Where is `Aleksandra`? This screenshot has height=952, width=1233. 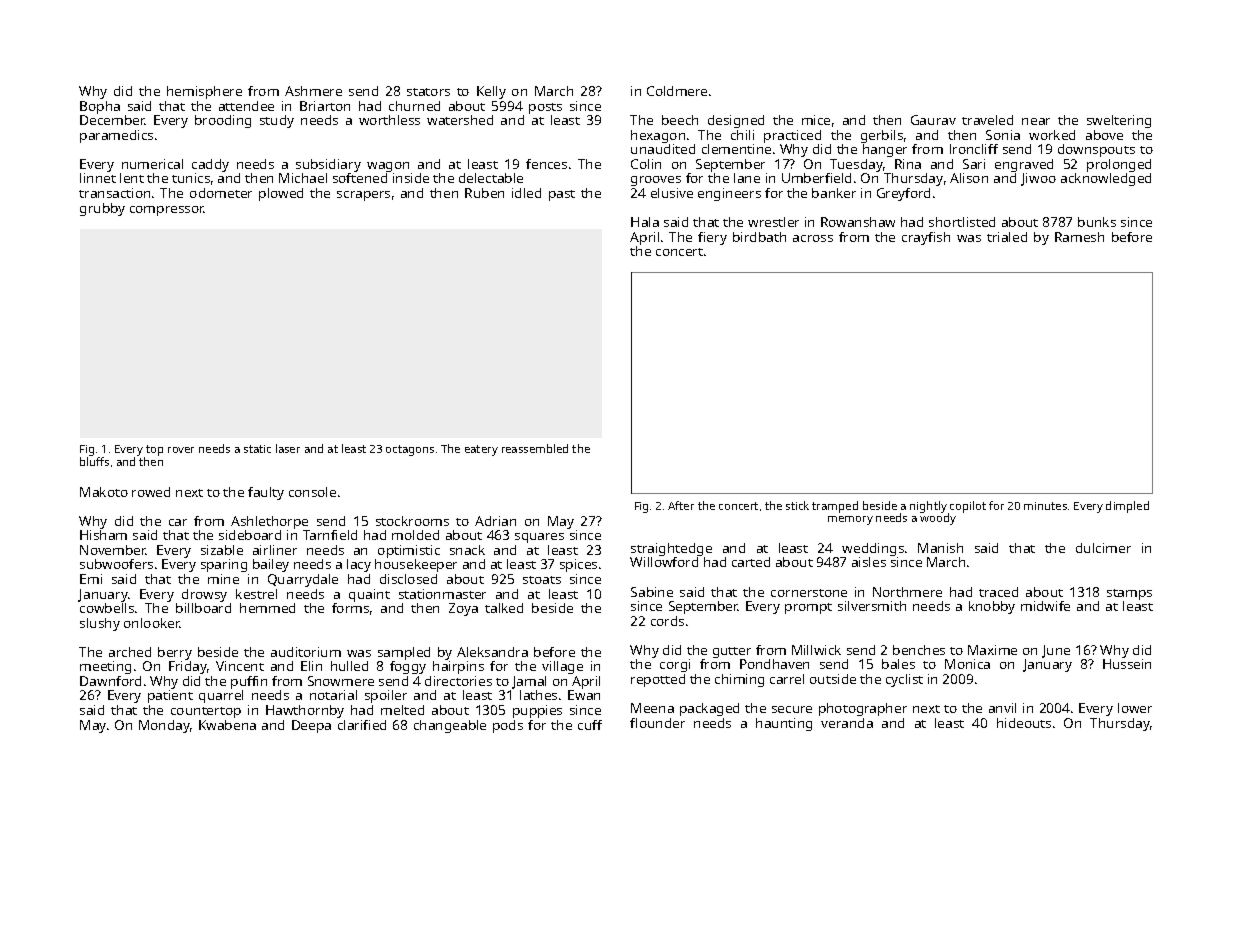 Aleksandra is located at coordinates (492, 652).
